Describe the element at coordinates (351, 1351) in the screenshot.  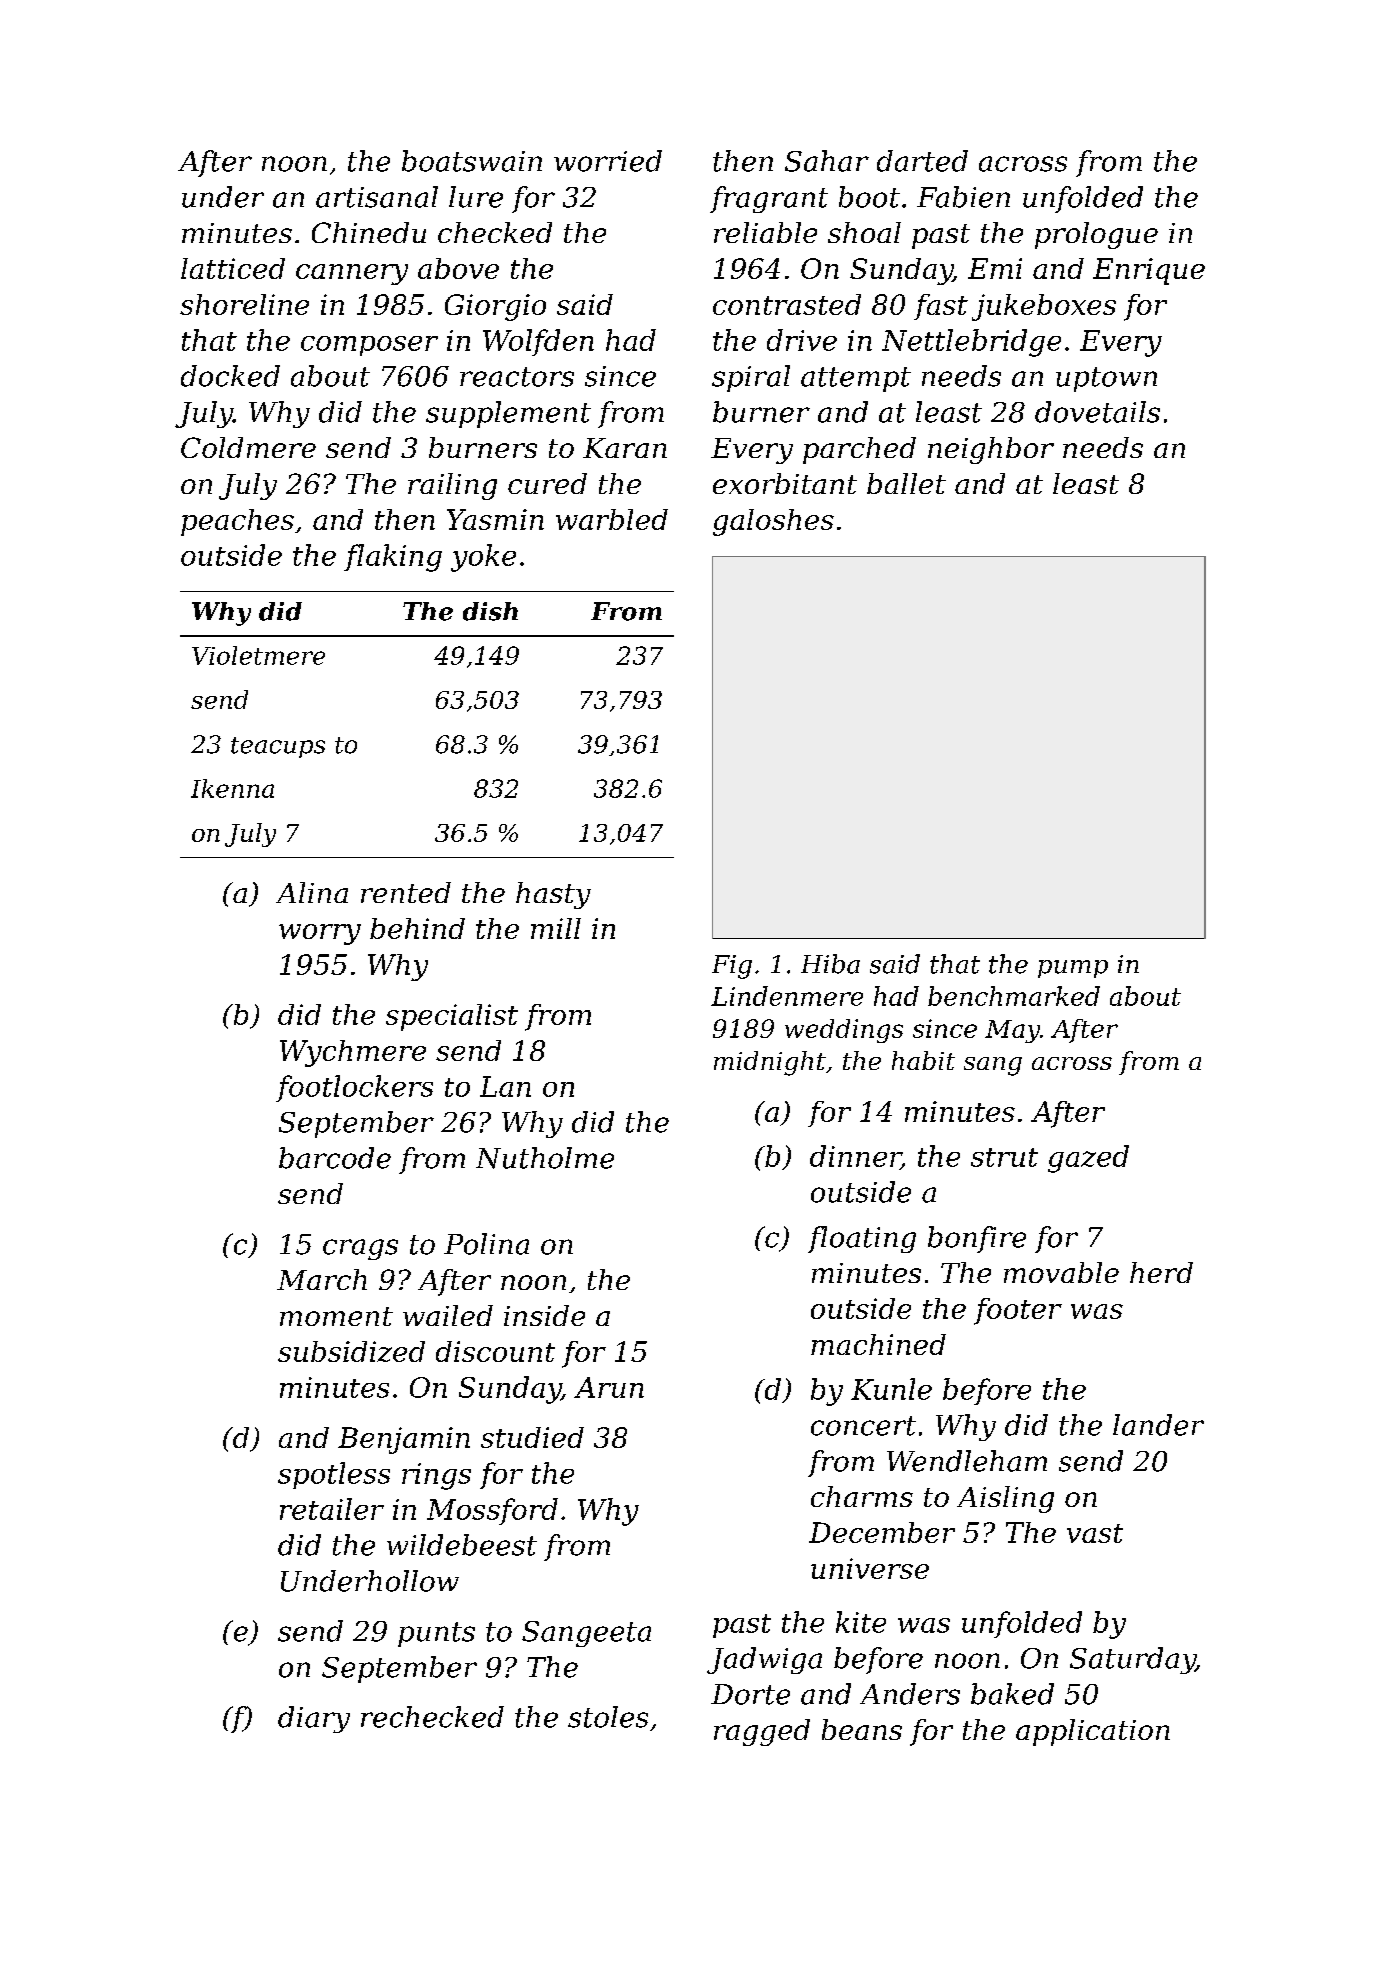
I see `subsidized` at that location.
